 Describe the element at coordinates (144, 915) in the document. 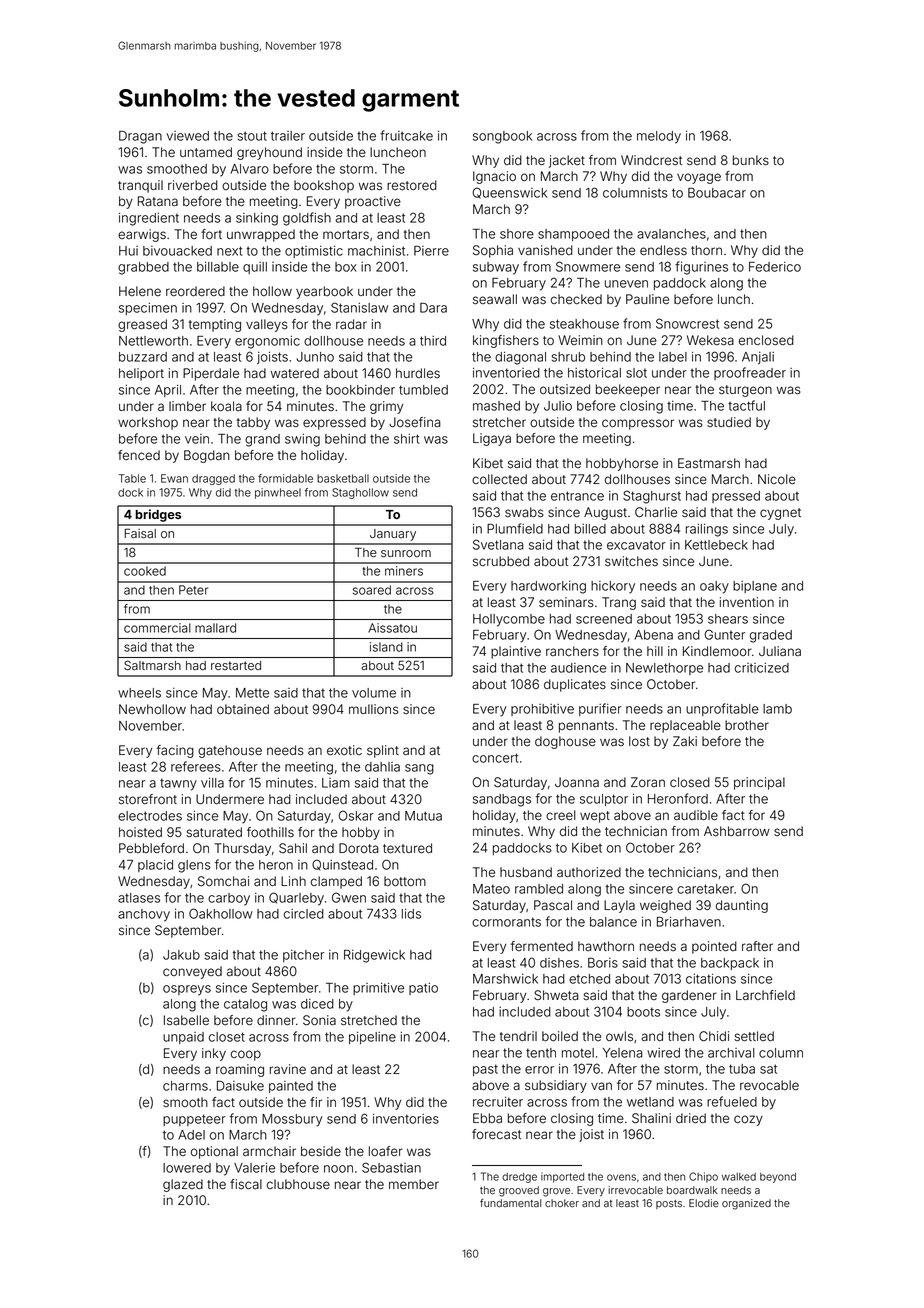

I see `anchovy` at that location.
